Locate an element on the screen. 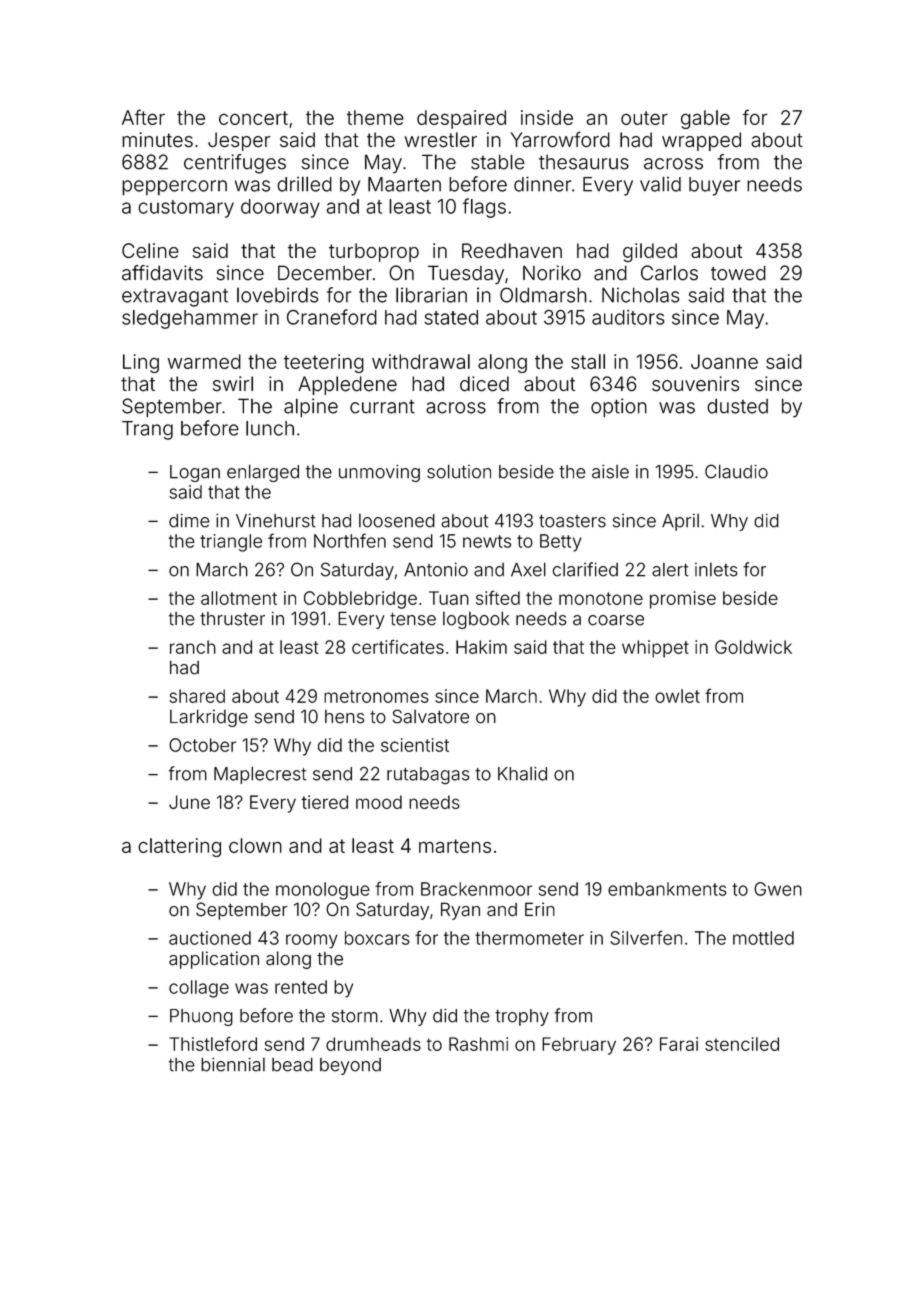 The height and width of the screenshot is (1308, 924). solution is located at coordinates (459, 471).
